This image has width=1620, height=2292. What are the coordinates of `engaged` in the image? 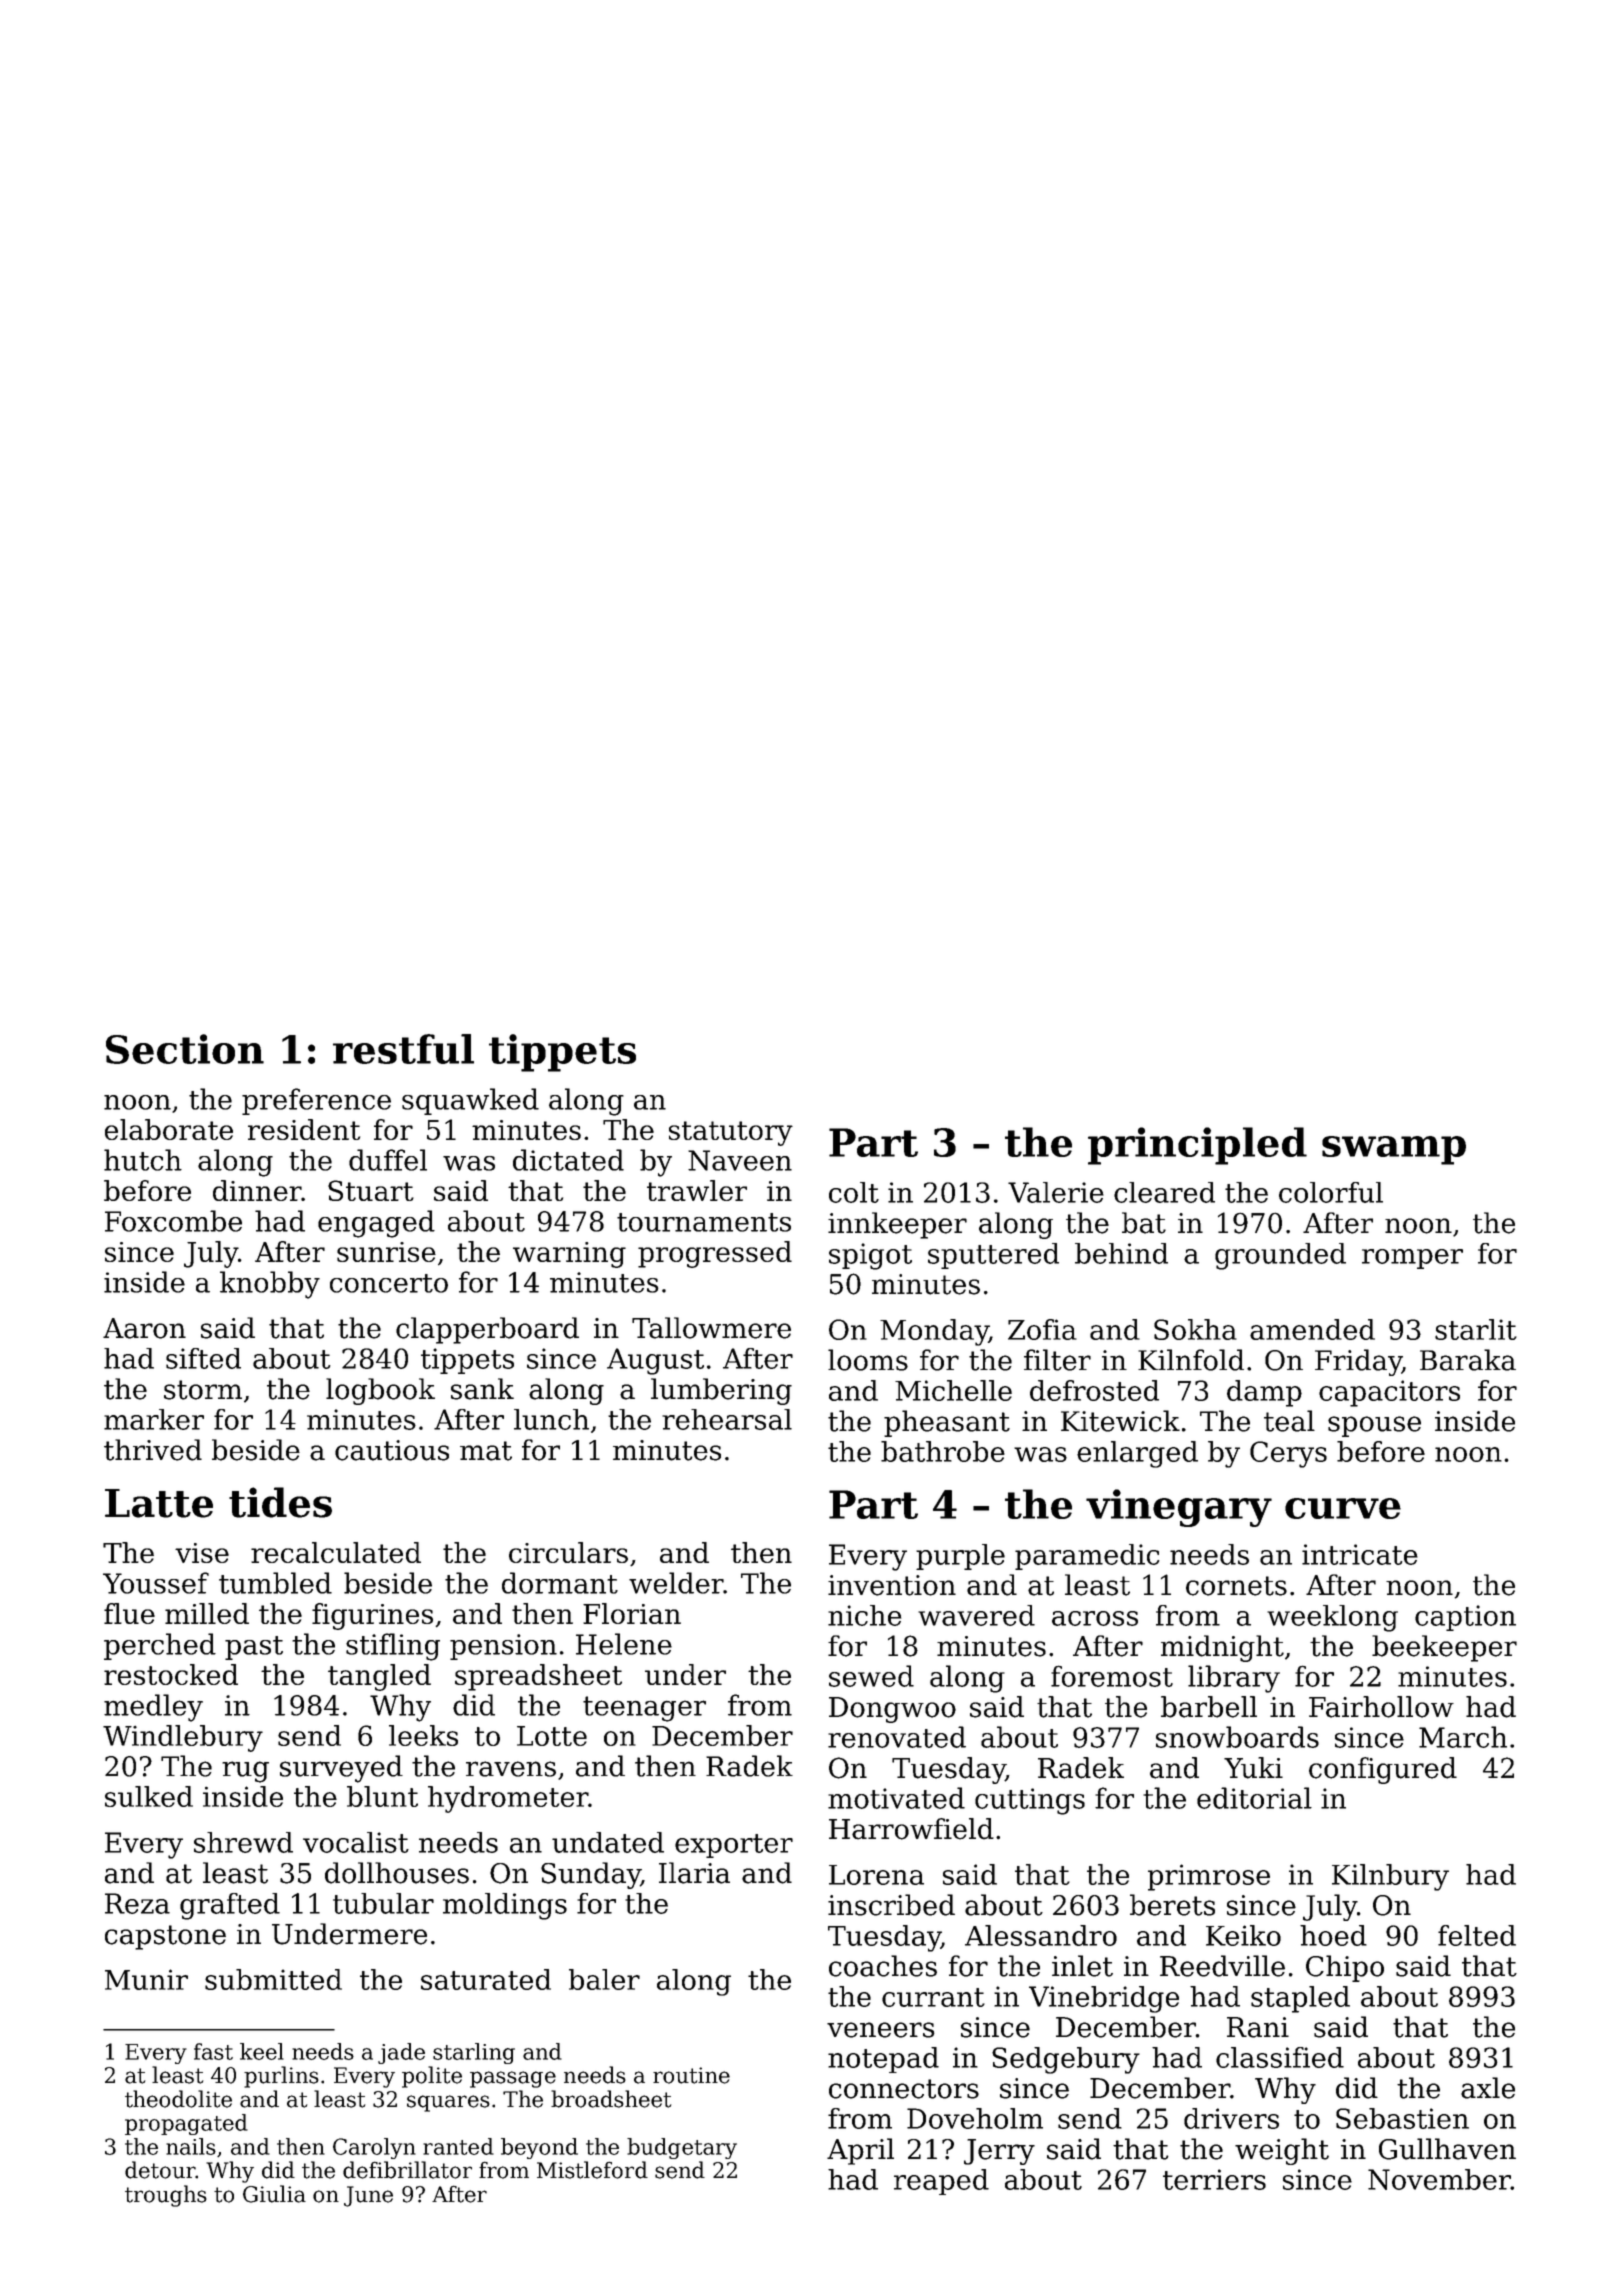 It's located at (376, 1224).
